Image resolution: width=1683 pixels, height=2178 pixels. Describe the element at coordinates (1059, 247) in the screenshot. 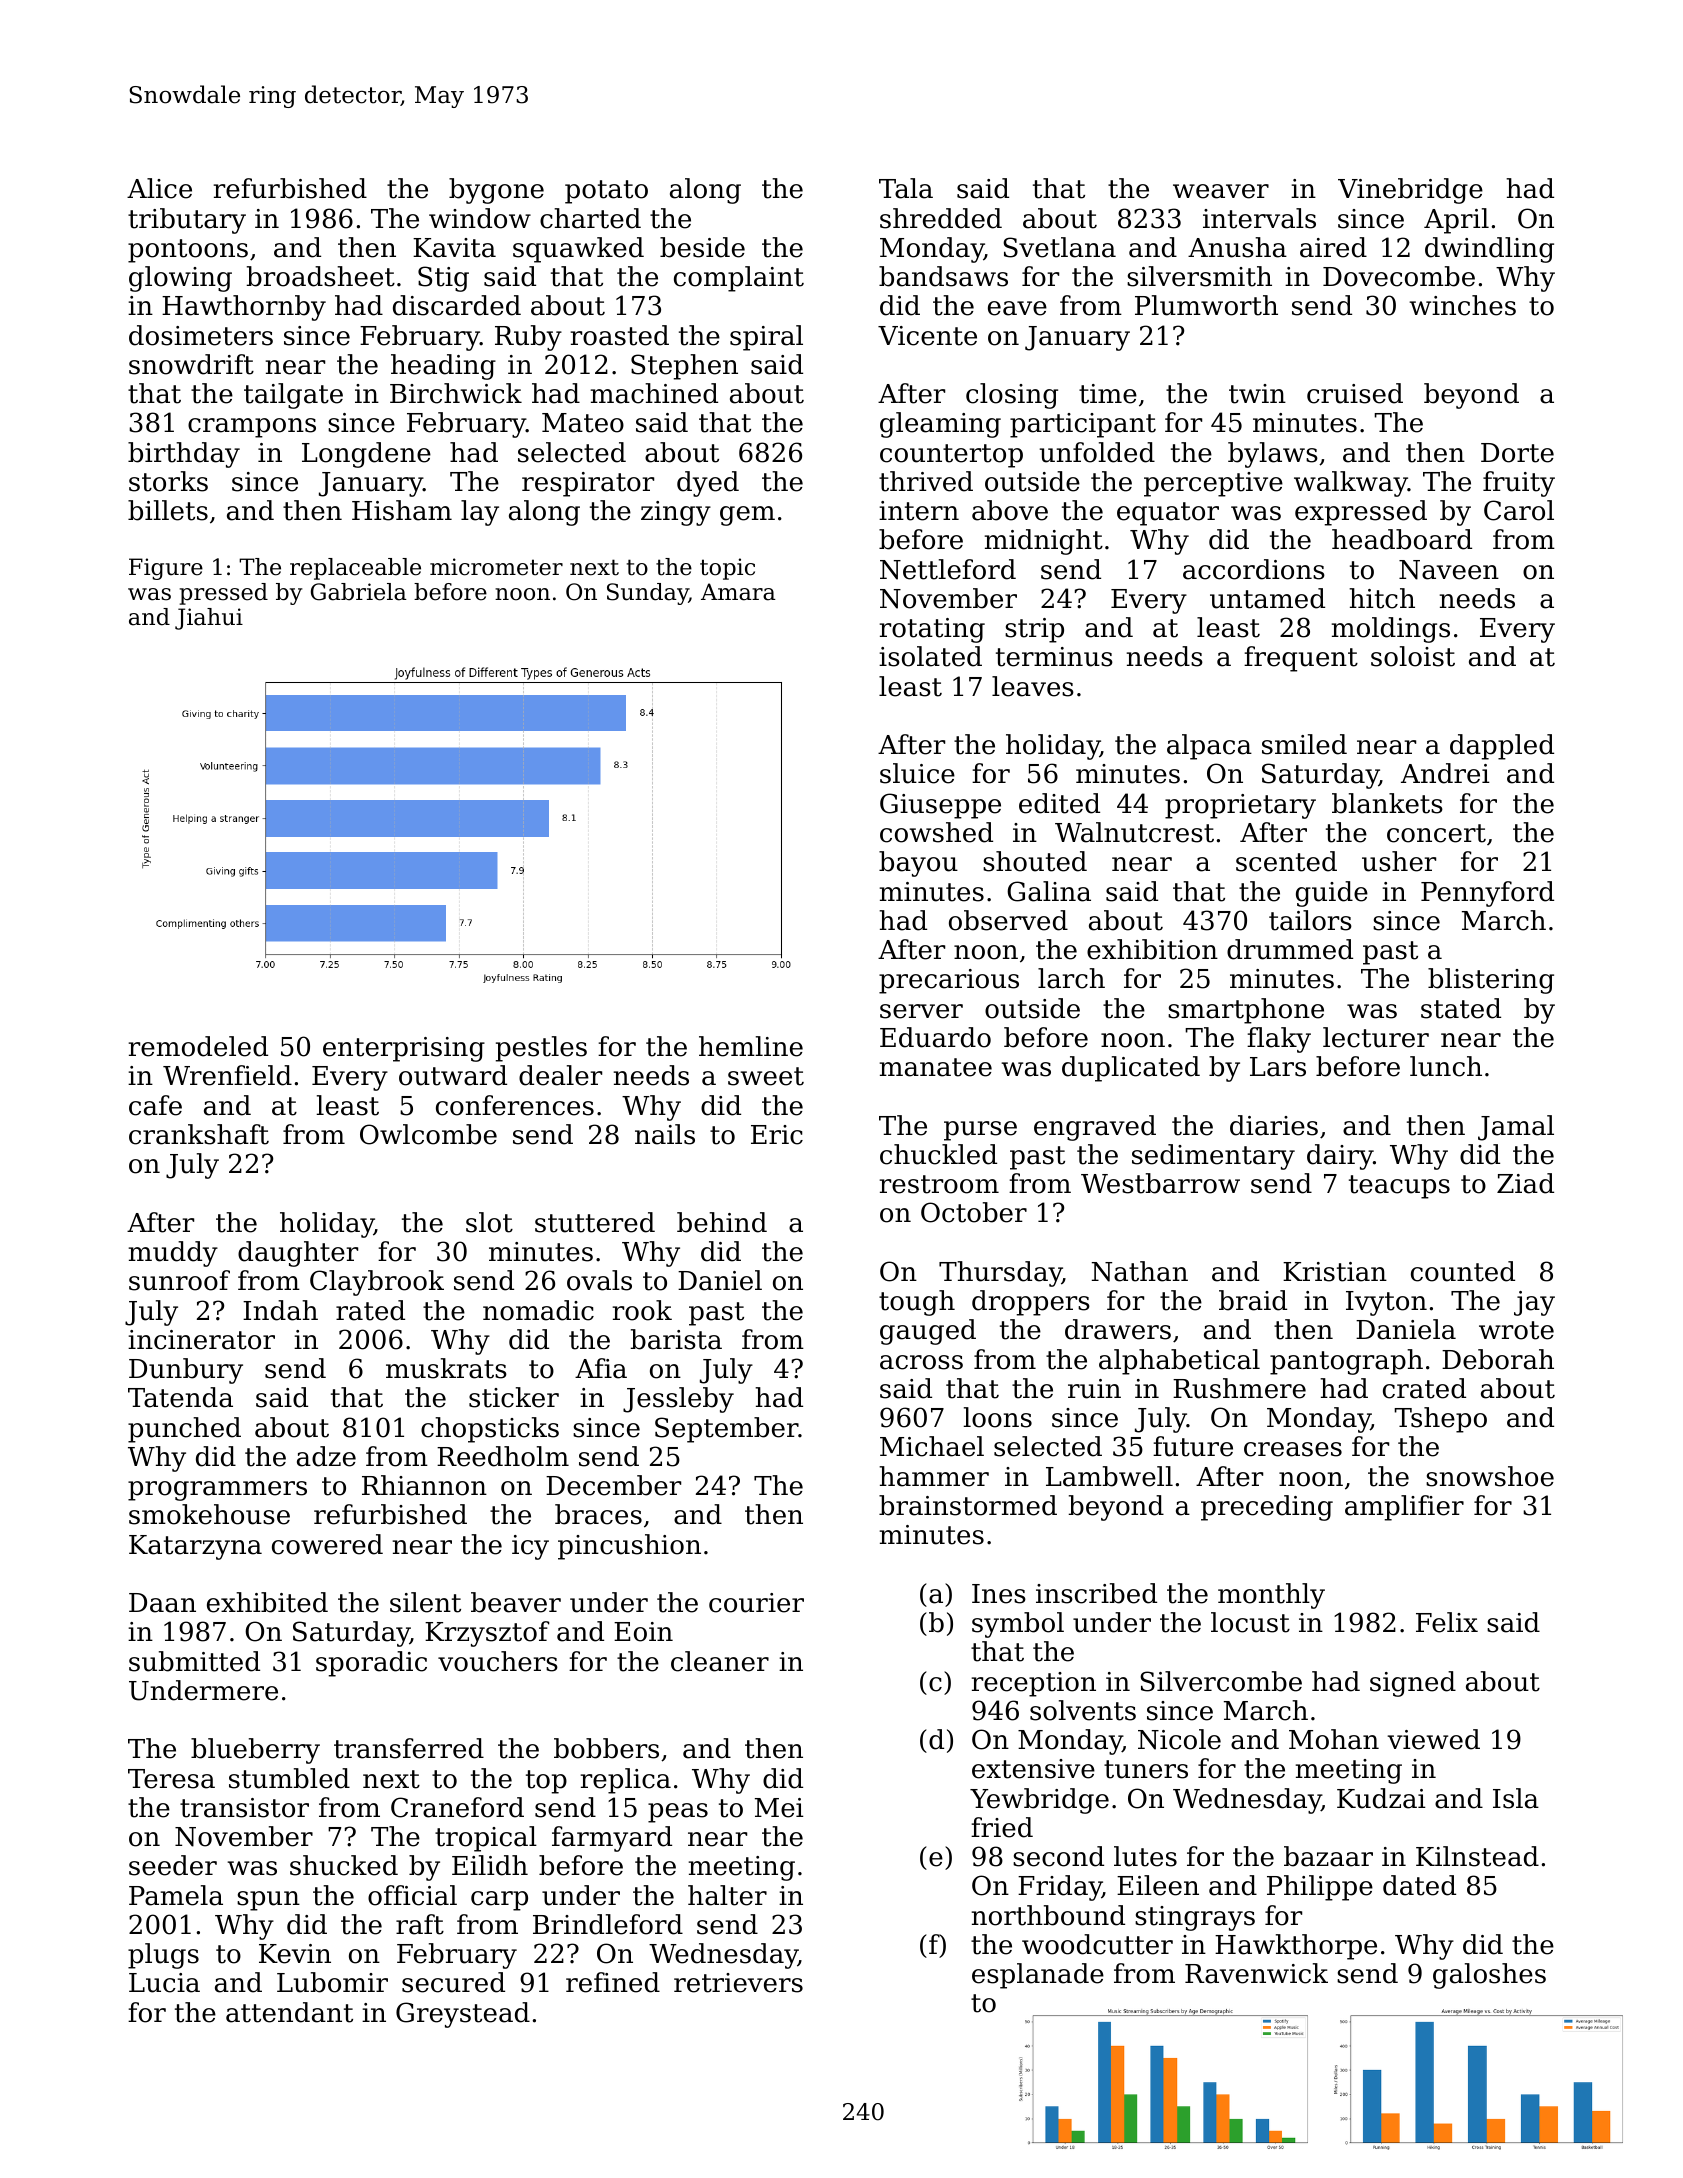

I see `Svetlana` at that location.
